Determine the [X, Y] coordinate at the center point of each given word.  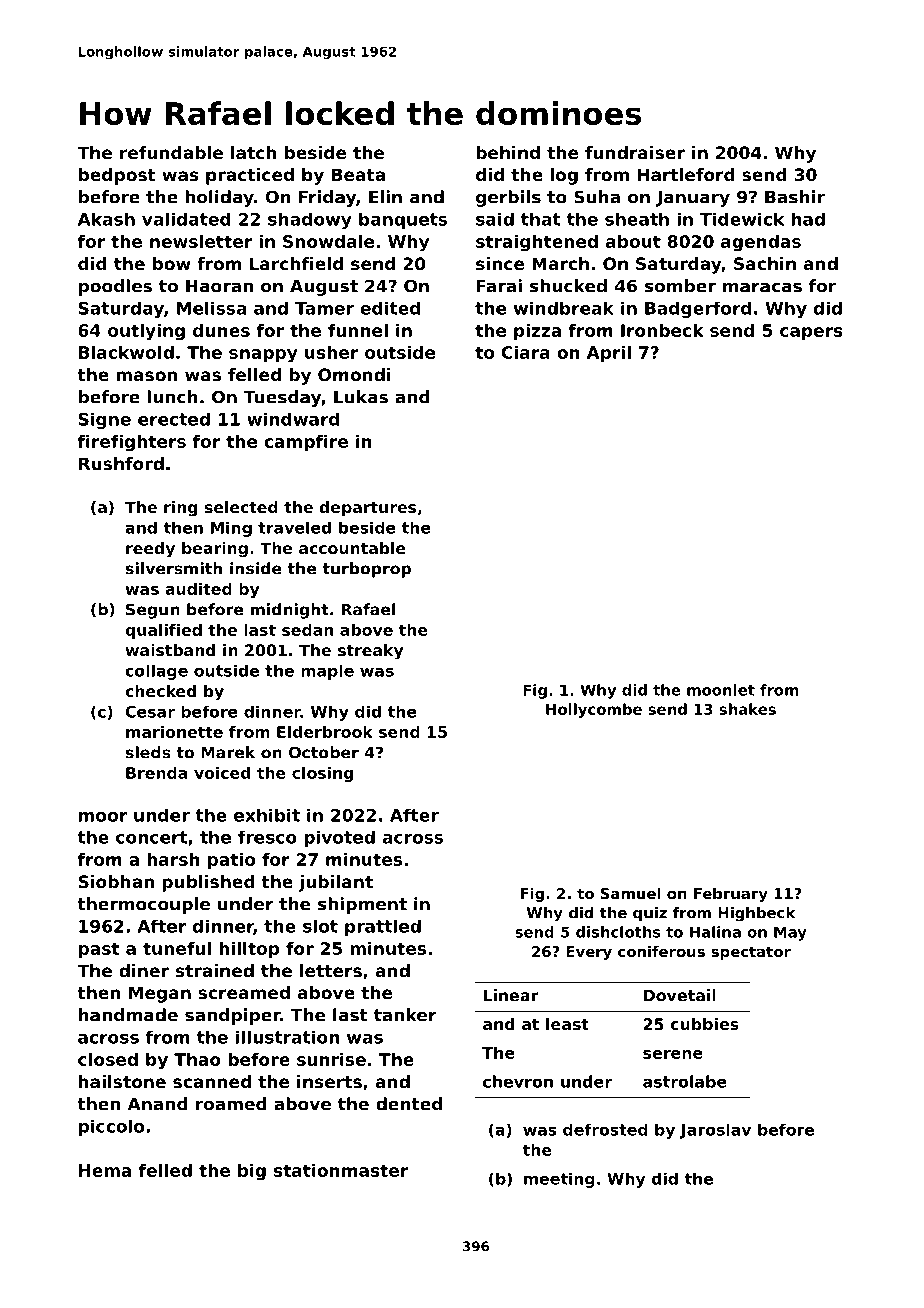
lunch [172, 397]
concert [152, 837]
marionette [174, 732]
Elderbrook [325, 732]
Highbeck [756, 914]
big [252, 1172]
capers [811, 334]
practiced [250, 176]
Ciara [526, 352]
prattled [383, 927]
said [495, 219]
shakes [747, 709]
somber [680, 286]
